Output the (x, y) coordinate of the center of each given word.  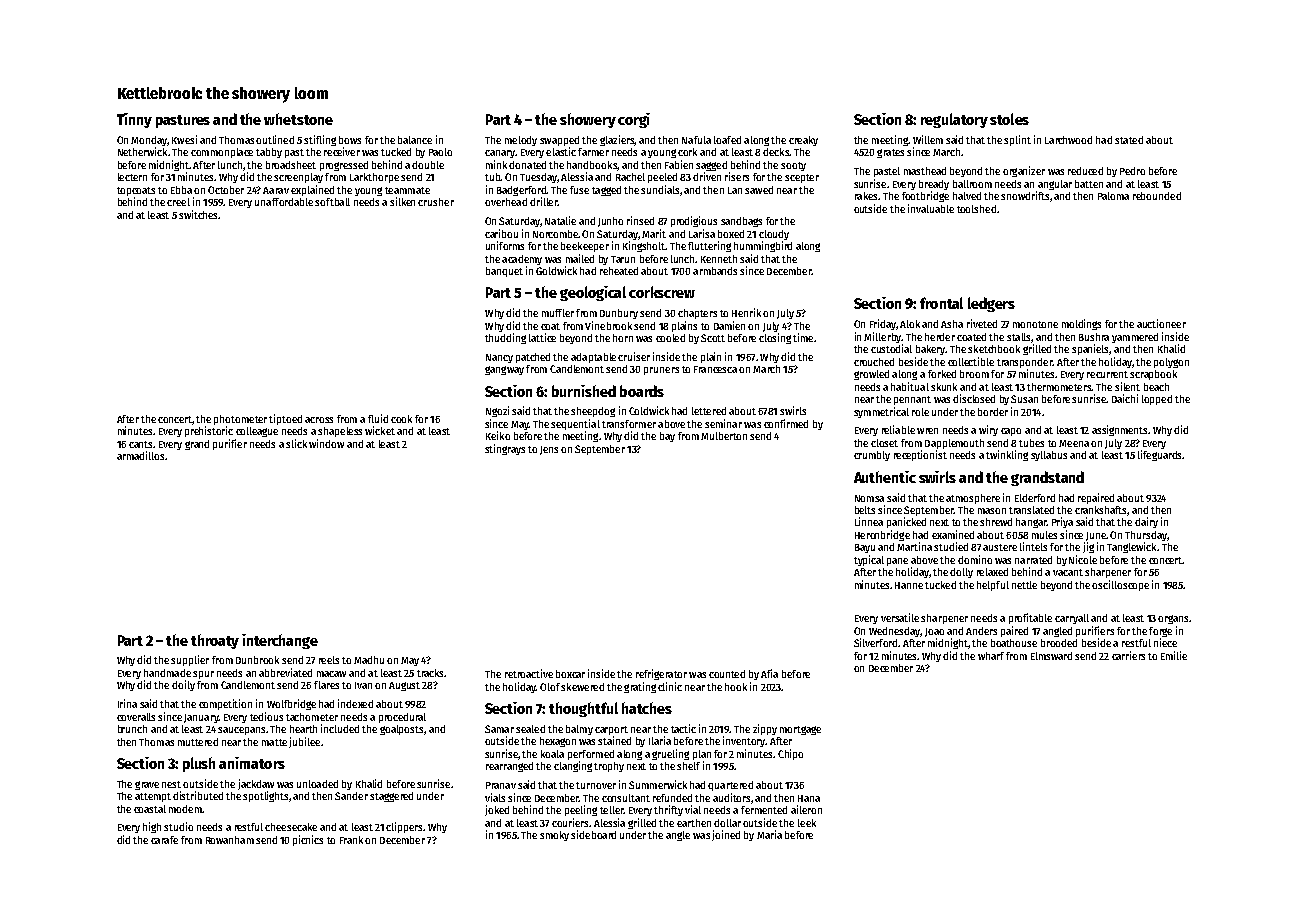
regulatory (954, 120)
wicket (380, 430)
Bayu (865, 548)
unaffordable (284, 202)
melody (521, 141)
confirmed (786, 423)
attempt (153, 797)
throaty (215, 641)
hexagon (558, 742)
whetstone (298, 119)
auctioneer (1161, 323)
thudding (505, 338)
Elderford (1035, 498)
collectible (971, 361)
